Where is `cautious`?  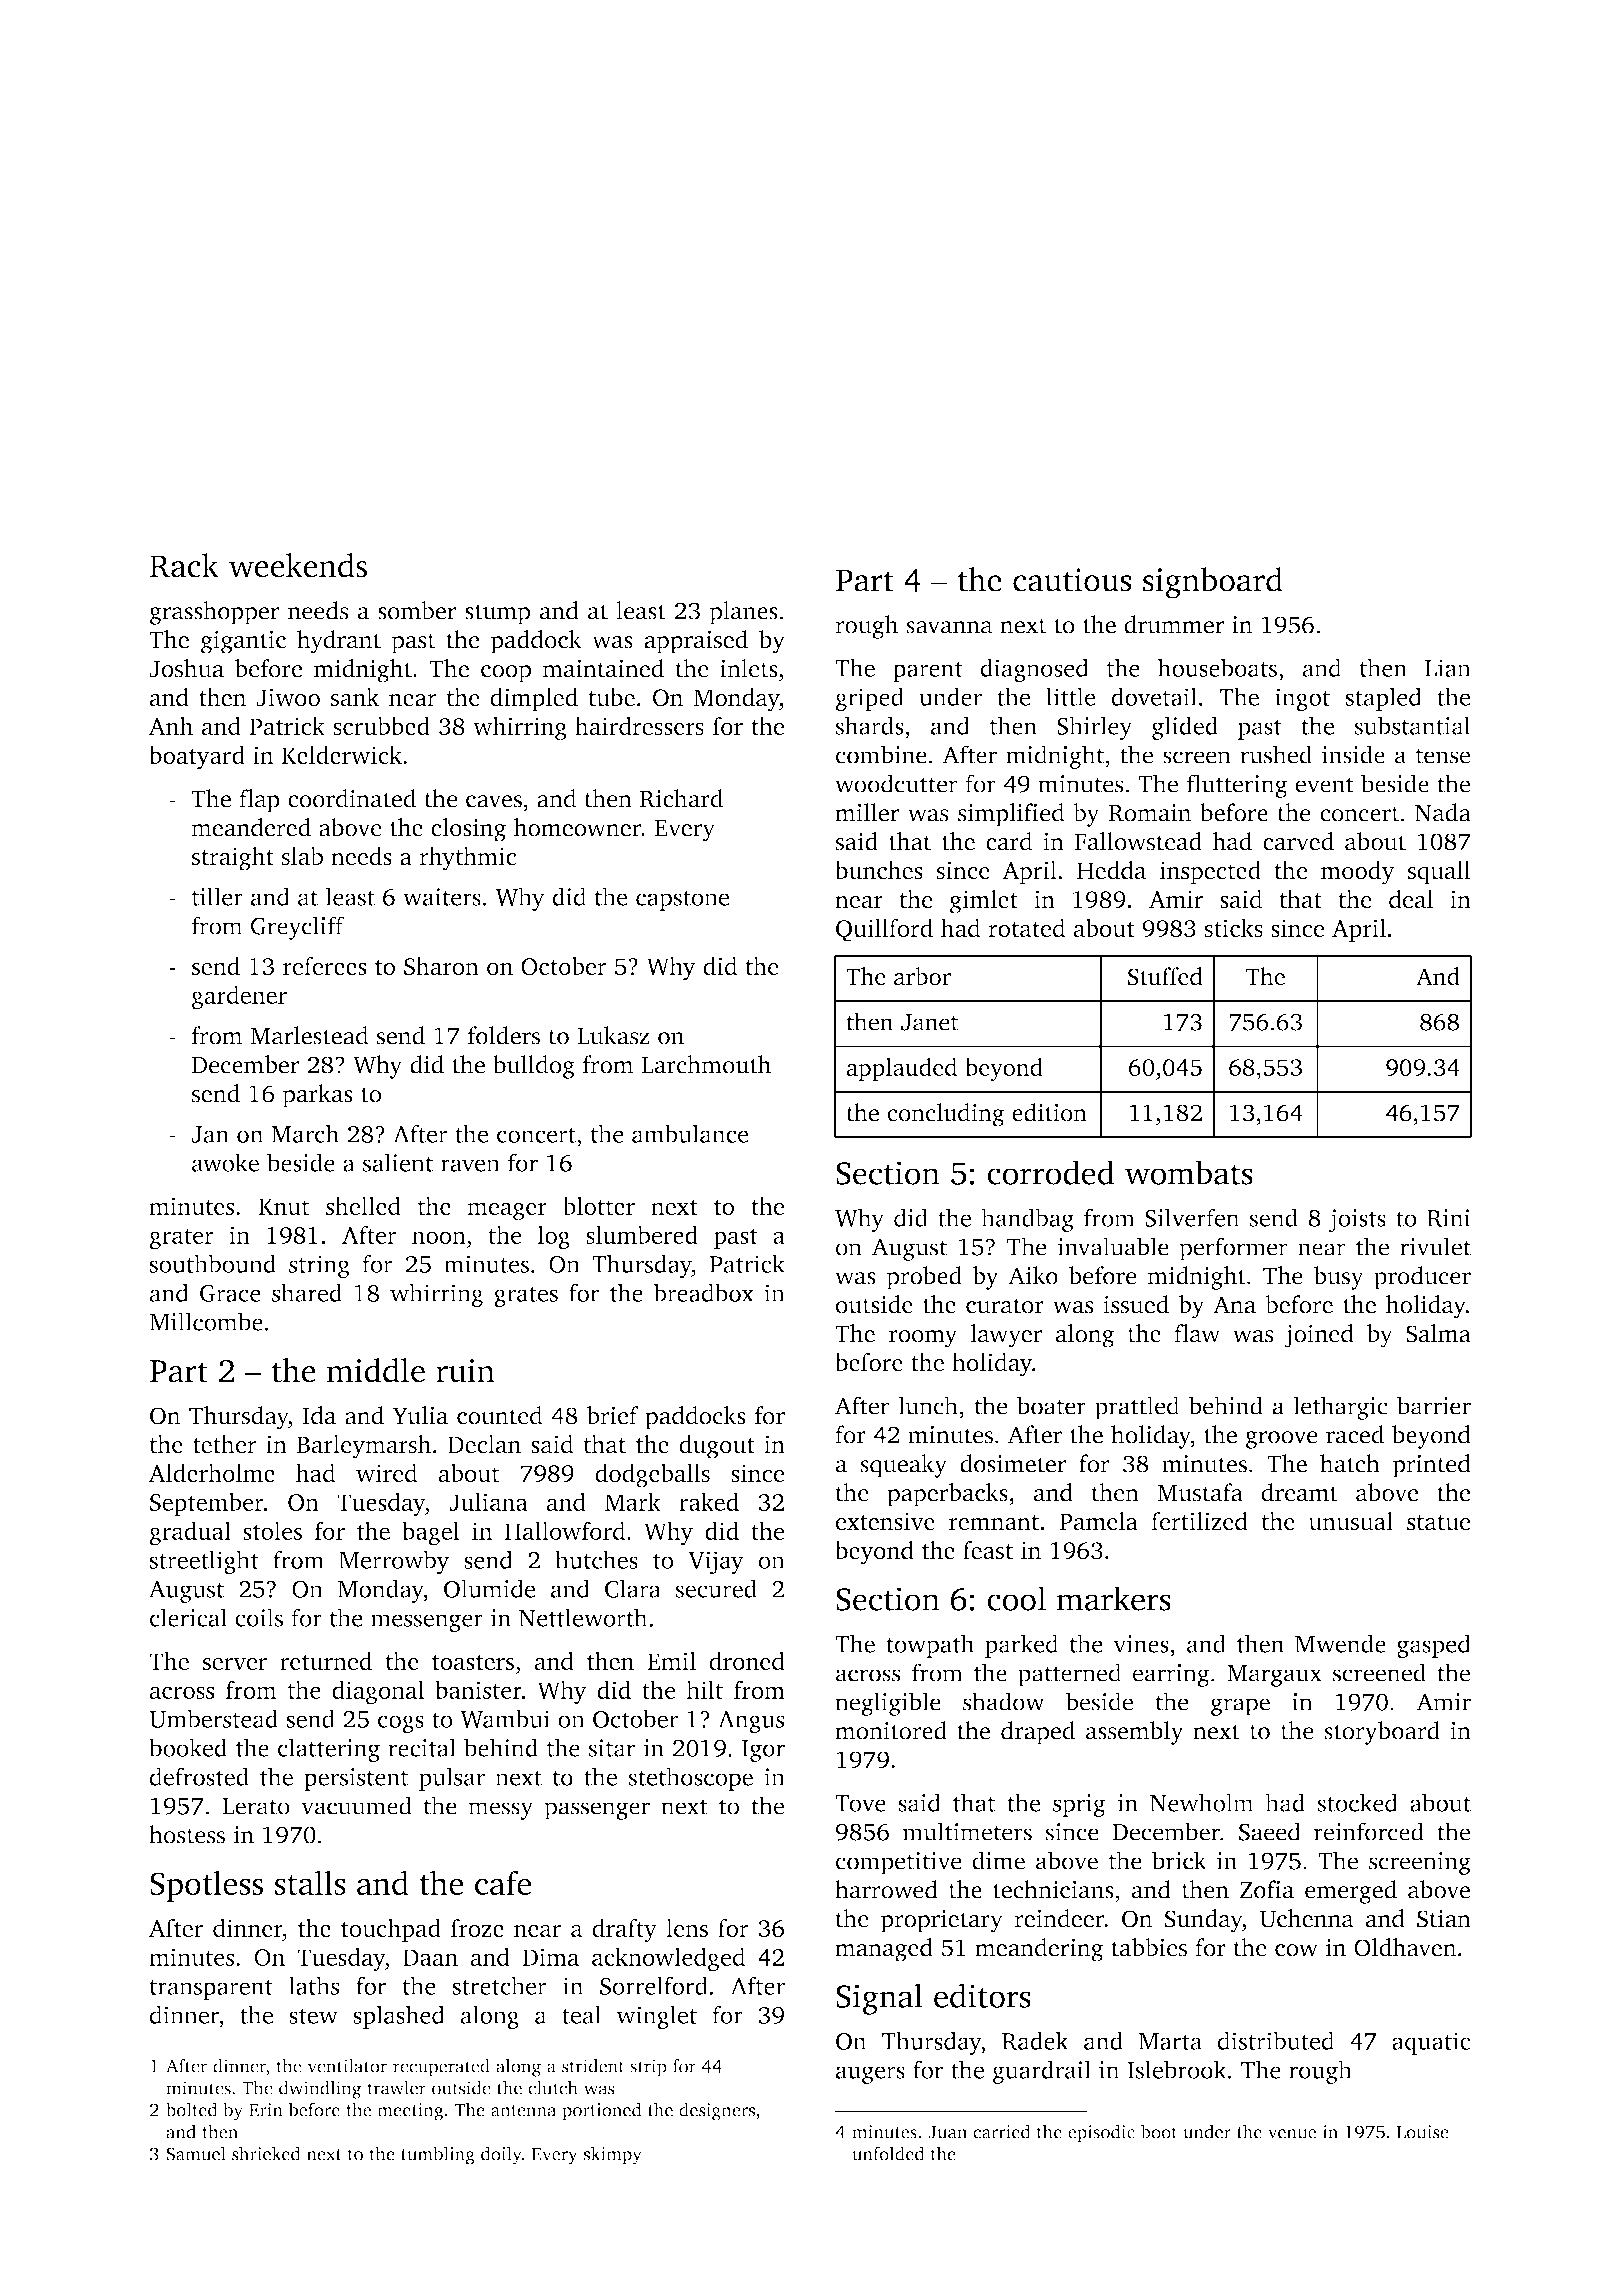
cautious is located at coordinates (1072, 580).
